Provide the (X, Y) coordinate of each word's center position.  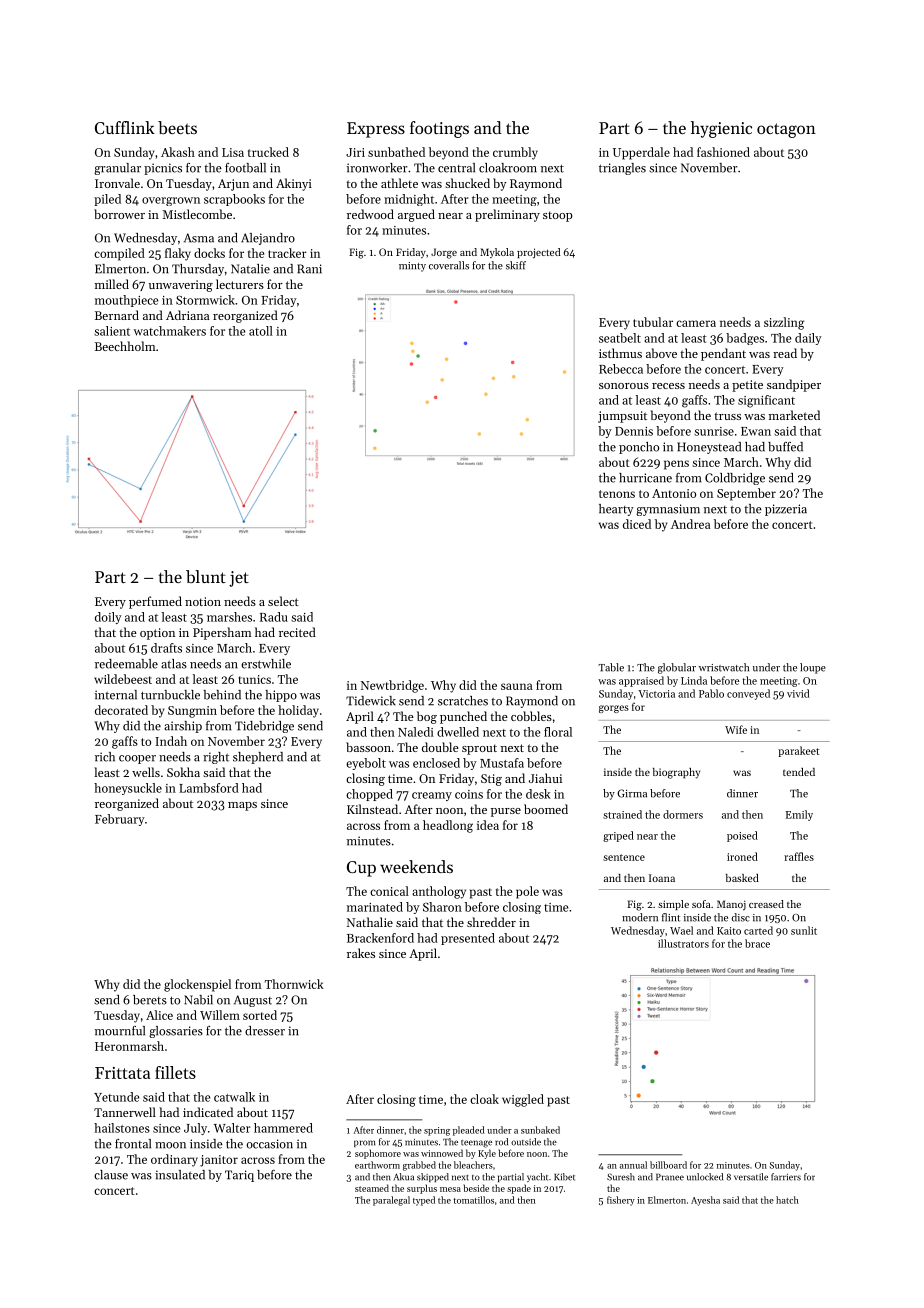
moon (170, 1145)
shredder (491, 922)
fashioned (723, 152)
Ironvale (117, 183)
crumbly (515, 153)
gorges (614, 709)
